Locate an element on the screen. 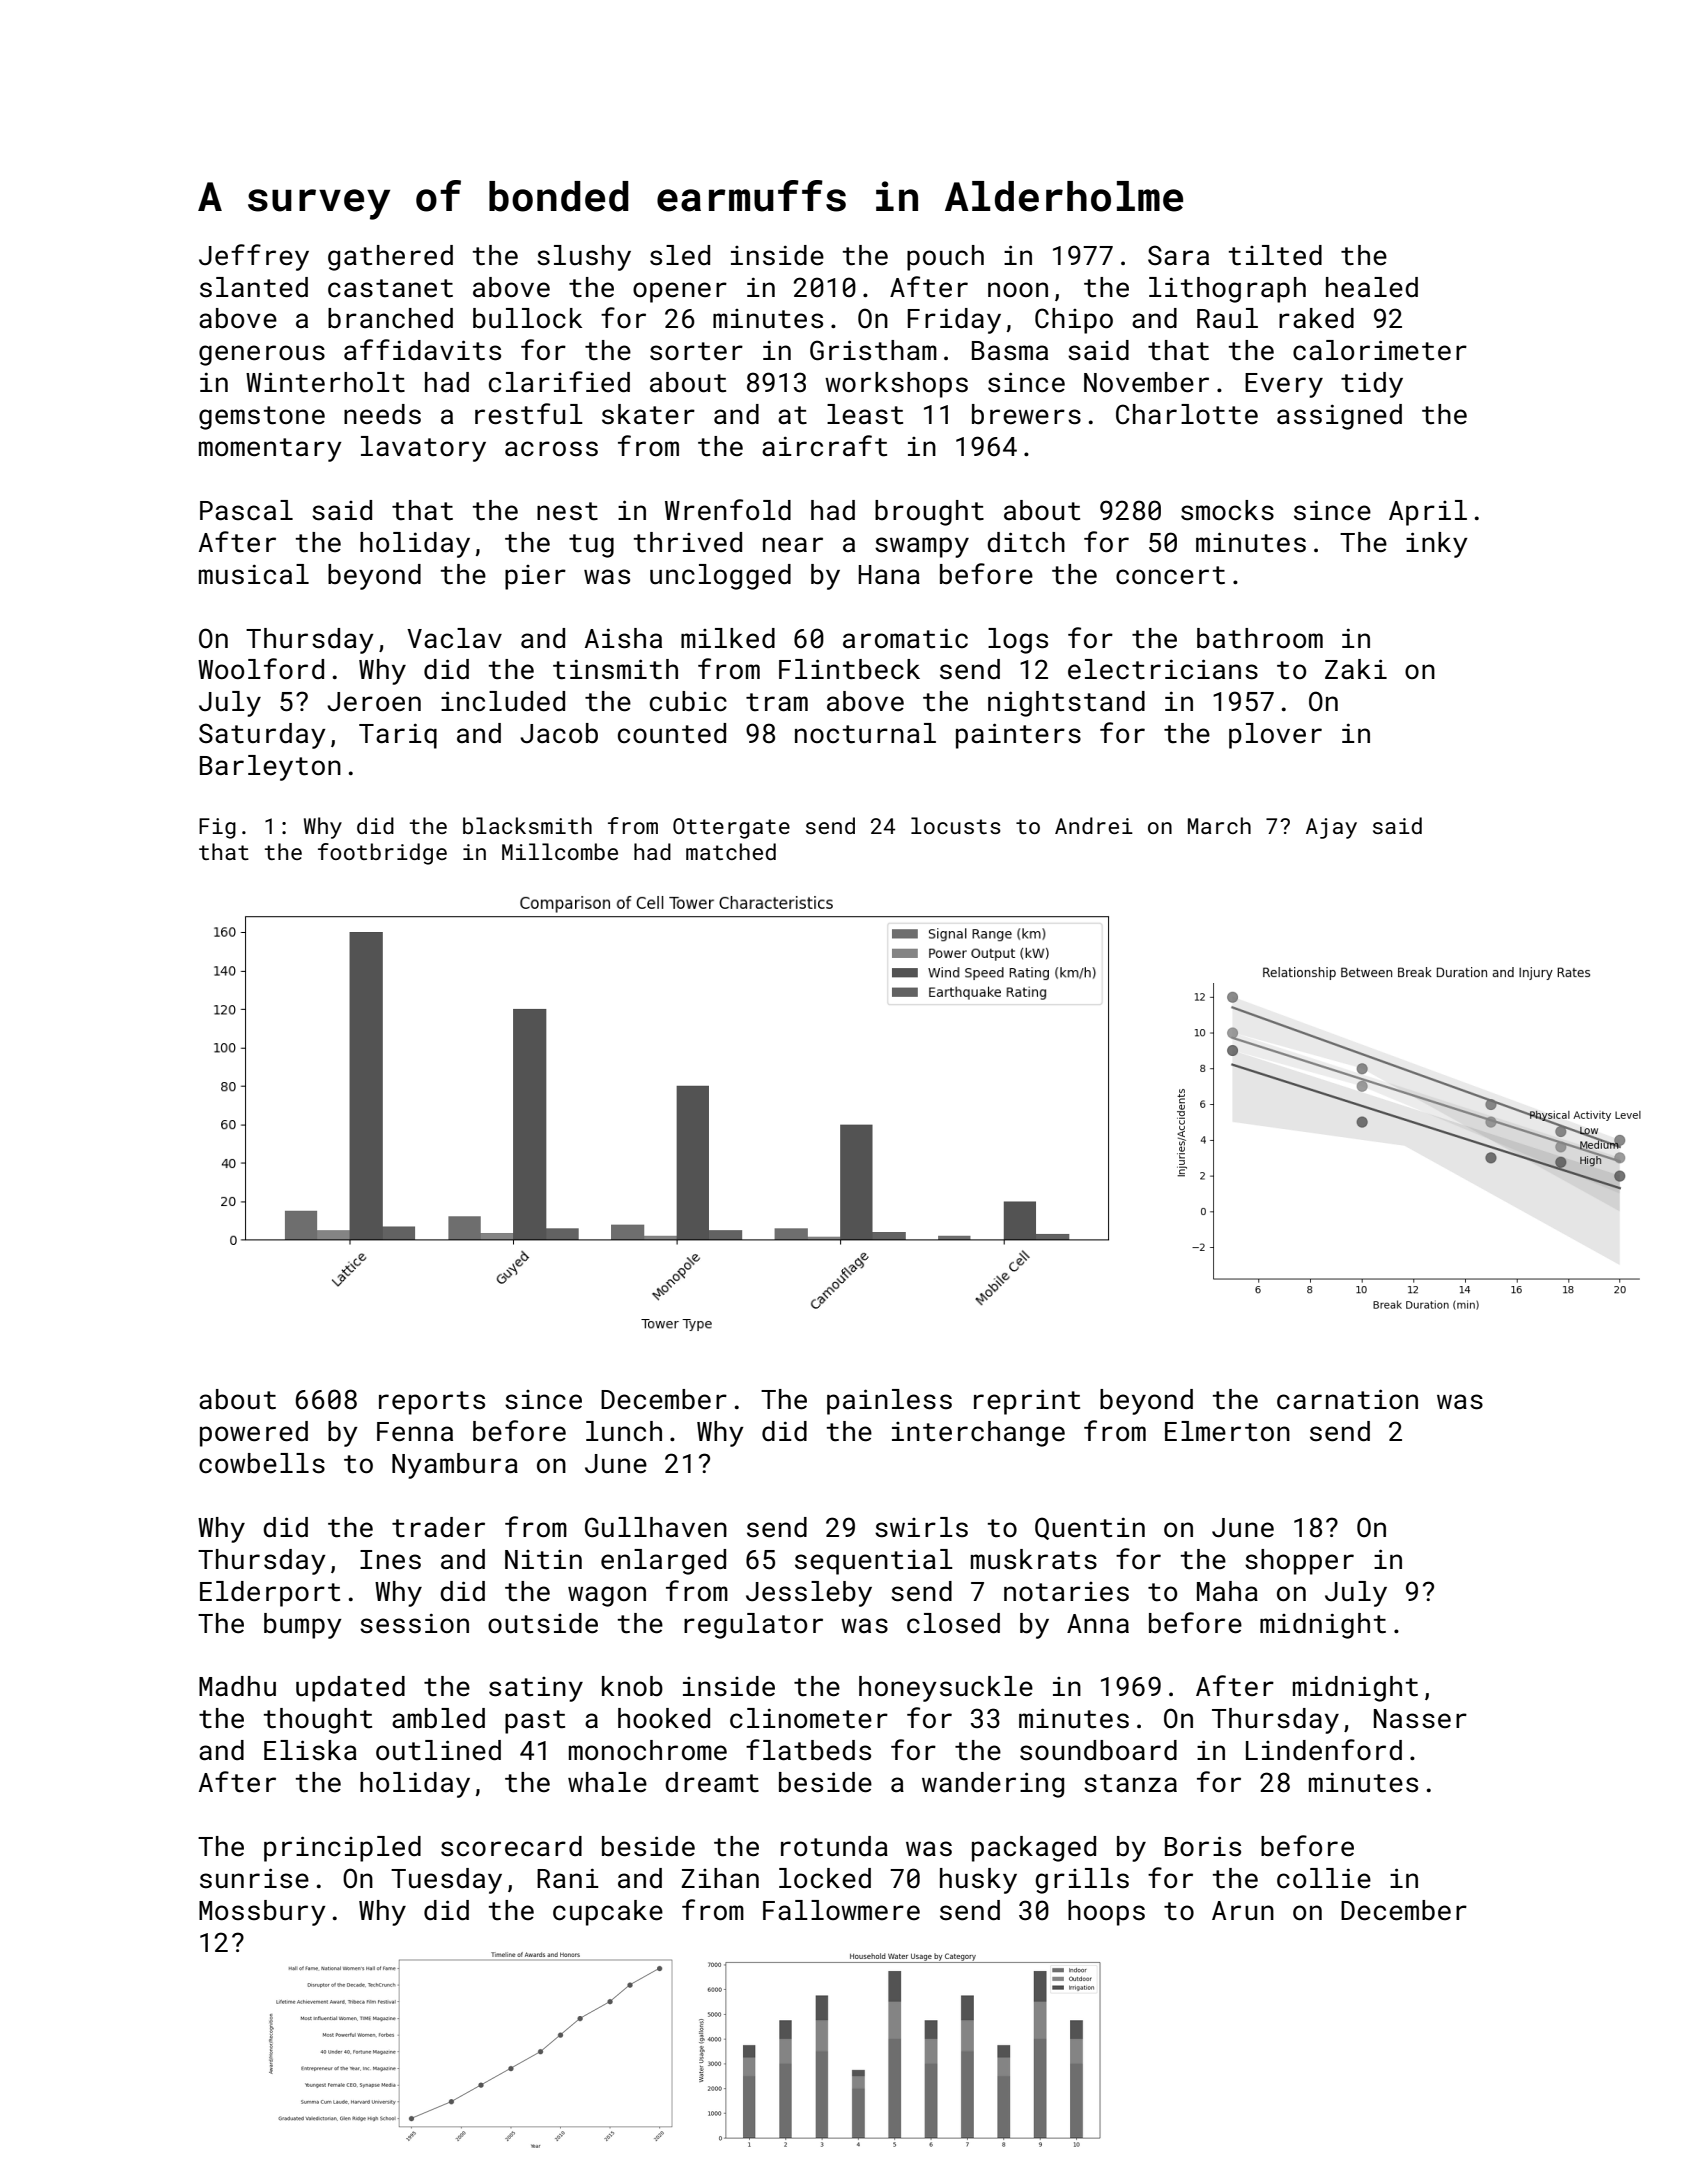  pouch is located at coordinates (945, 258).
